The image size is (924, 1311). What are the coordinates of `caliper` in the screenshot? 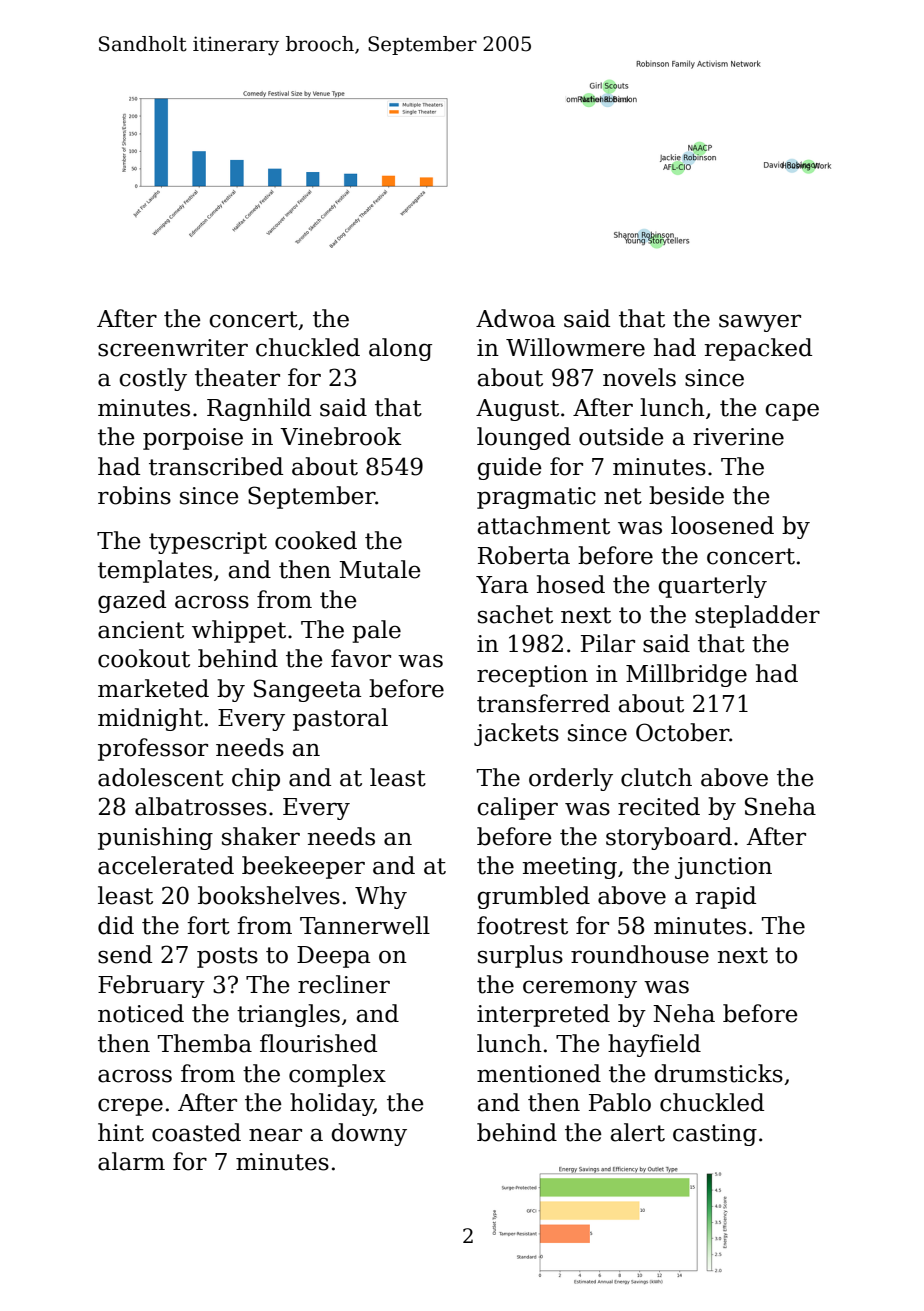 It's located at (517, 808).
